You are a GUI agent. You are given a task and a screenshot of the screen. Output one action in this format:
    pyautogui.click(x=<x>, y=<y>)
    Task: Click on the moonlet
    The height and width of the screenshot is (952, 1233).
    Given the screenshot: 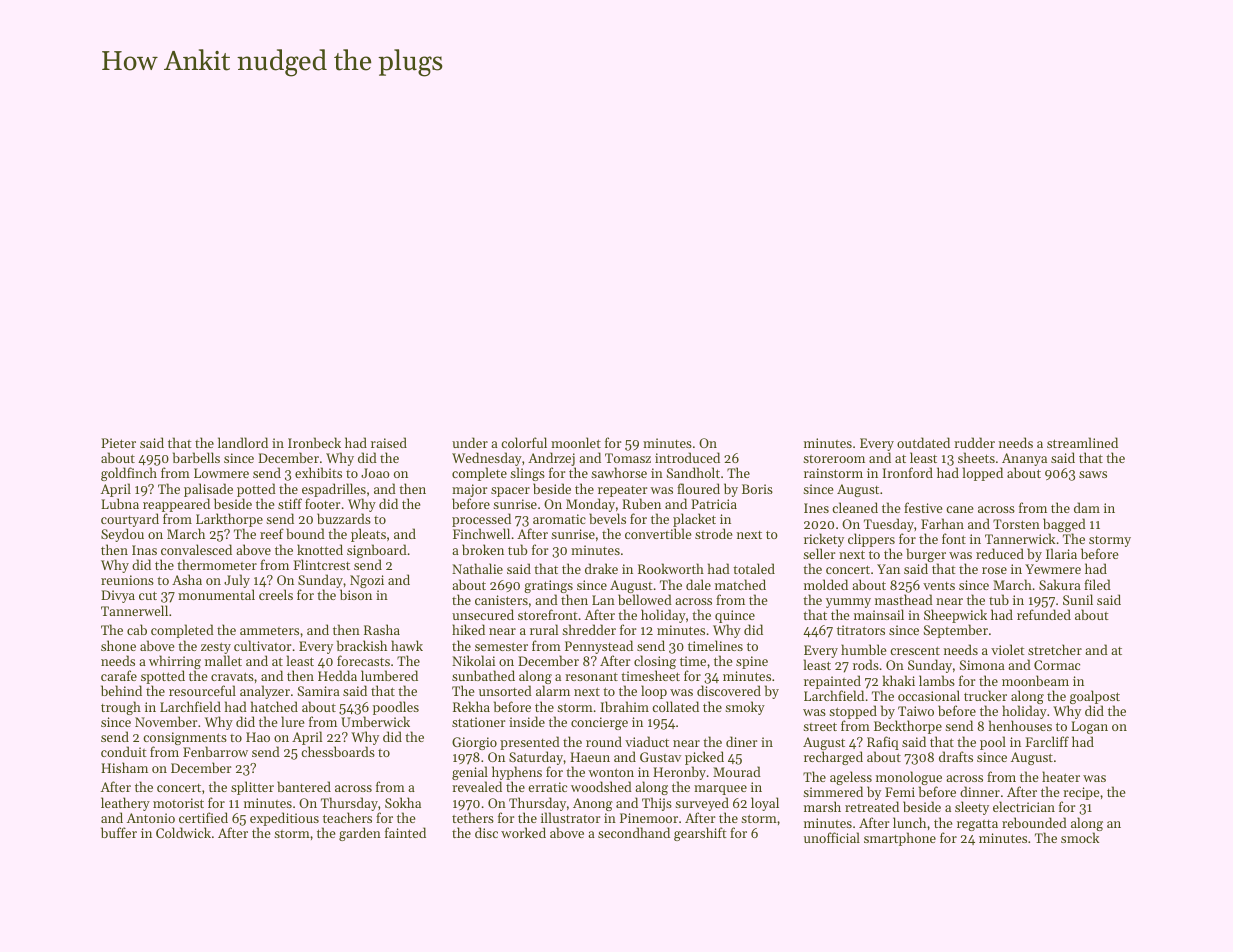 What is the action you would take?
    pyautogui.click(x=576, y=442)
